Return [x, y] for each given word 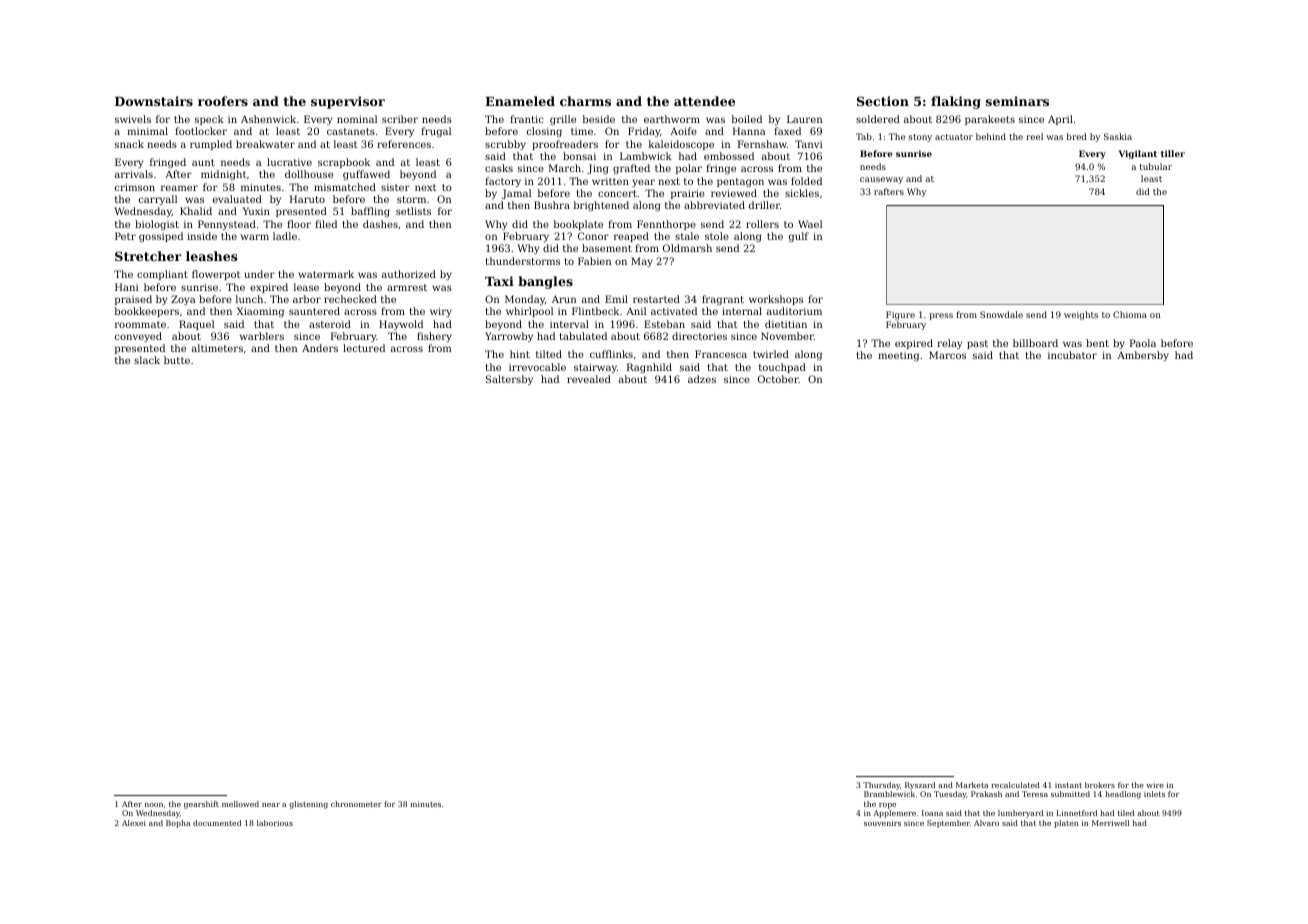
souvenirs [882, 823]
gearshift [201, 805]
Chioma [1130, 314]
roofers [223, 101]
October [778, 379]
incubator [1072, 355]
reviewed [734, 193]
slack [147, 360]
